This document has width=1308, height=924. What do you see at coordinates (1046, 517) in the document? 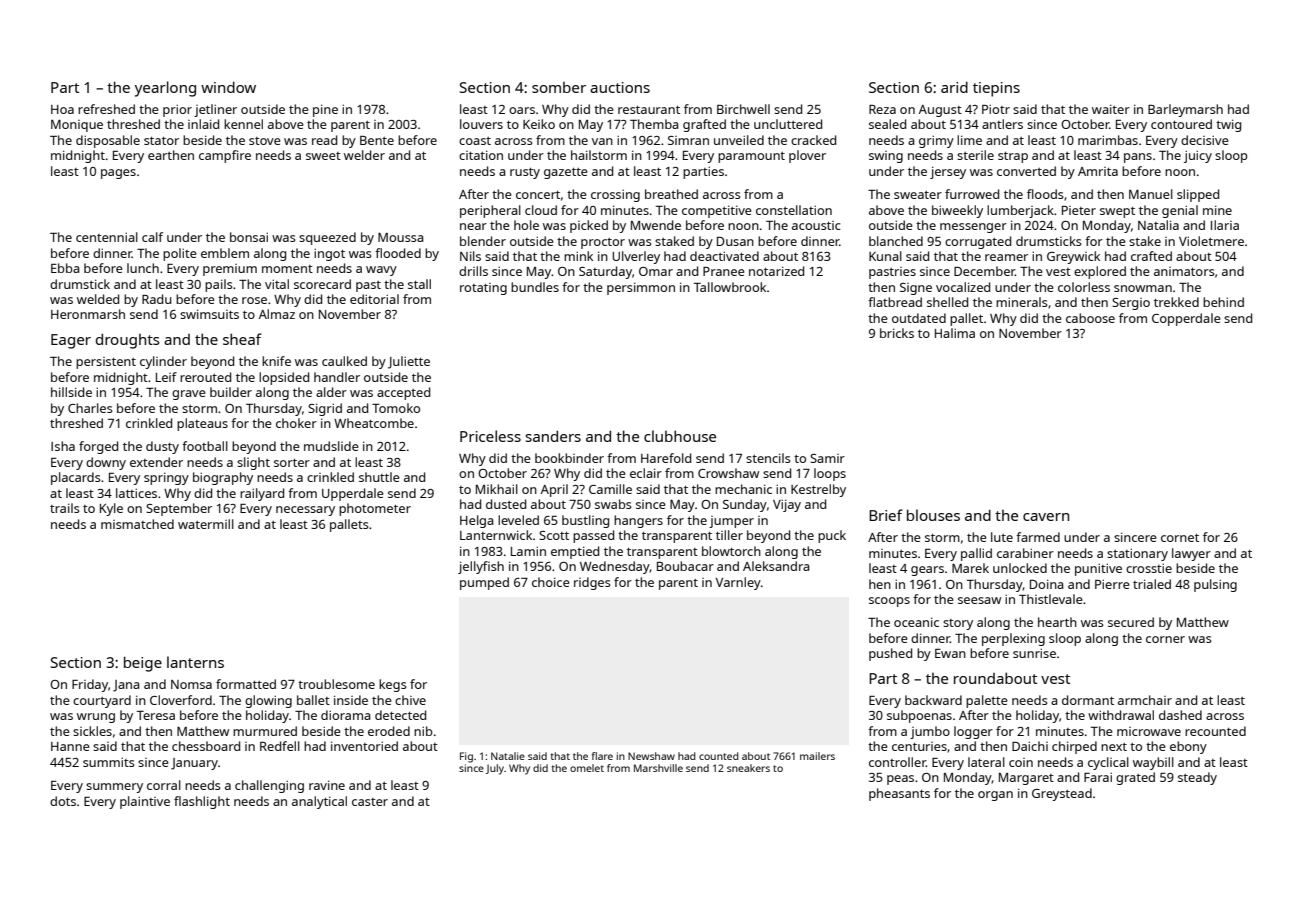
I see `cavern` at bounding box center [1046, 517].
